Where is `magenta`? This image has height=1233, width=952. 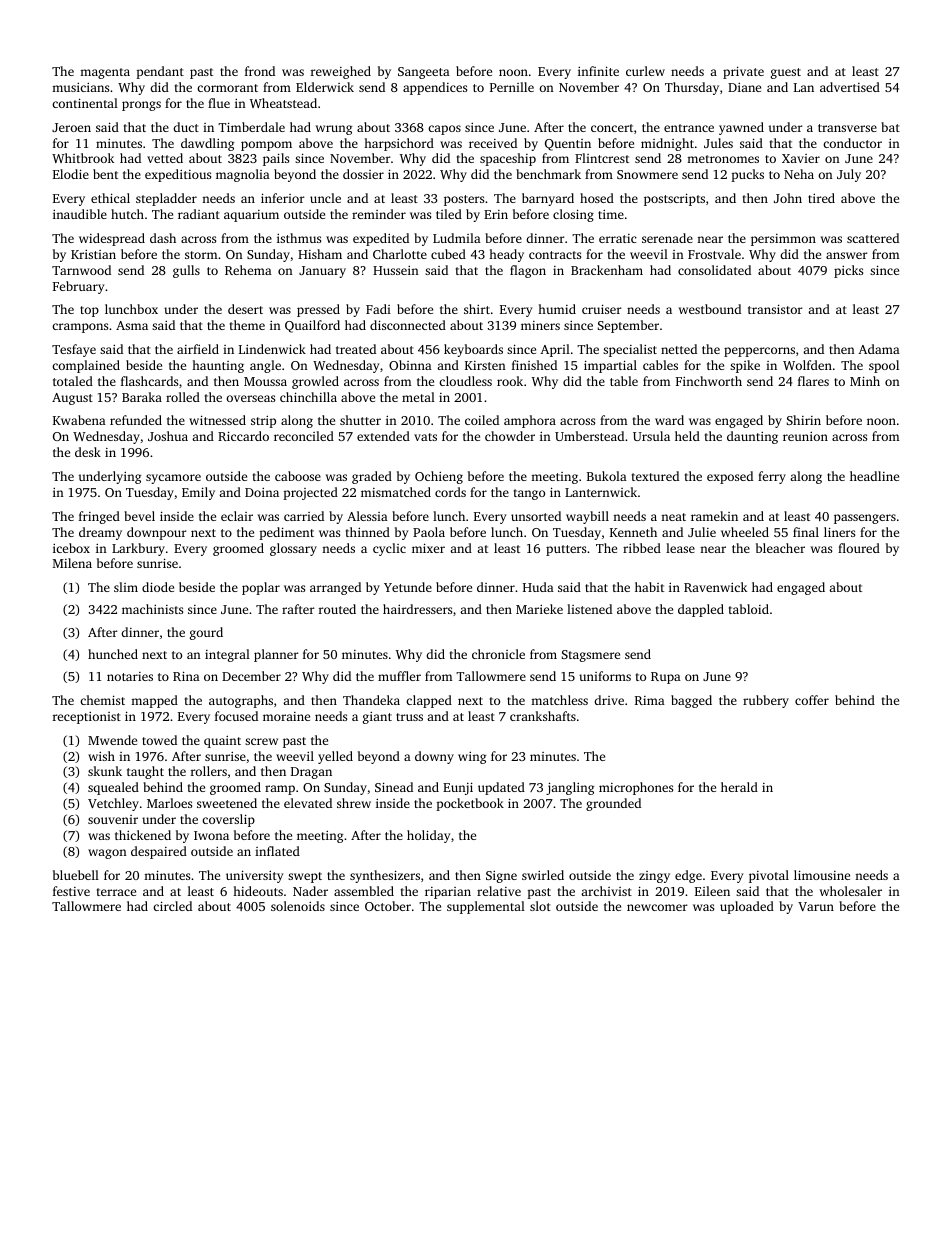
magenta is located at coordinates (105, 73).
